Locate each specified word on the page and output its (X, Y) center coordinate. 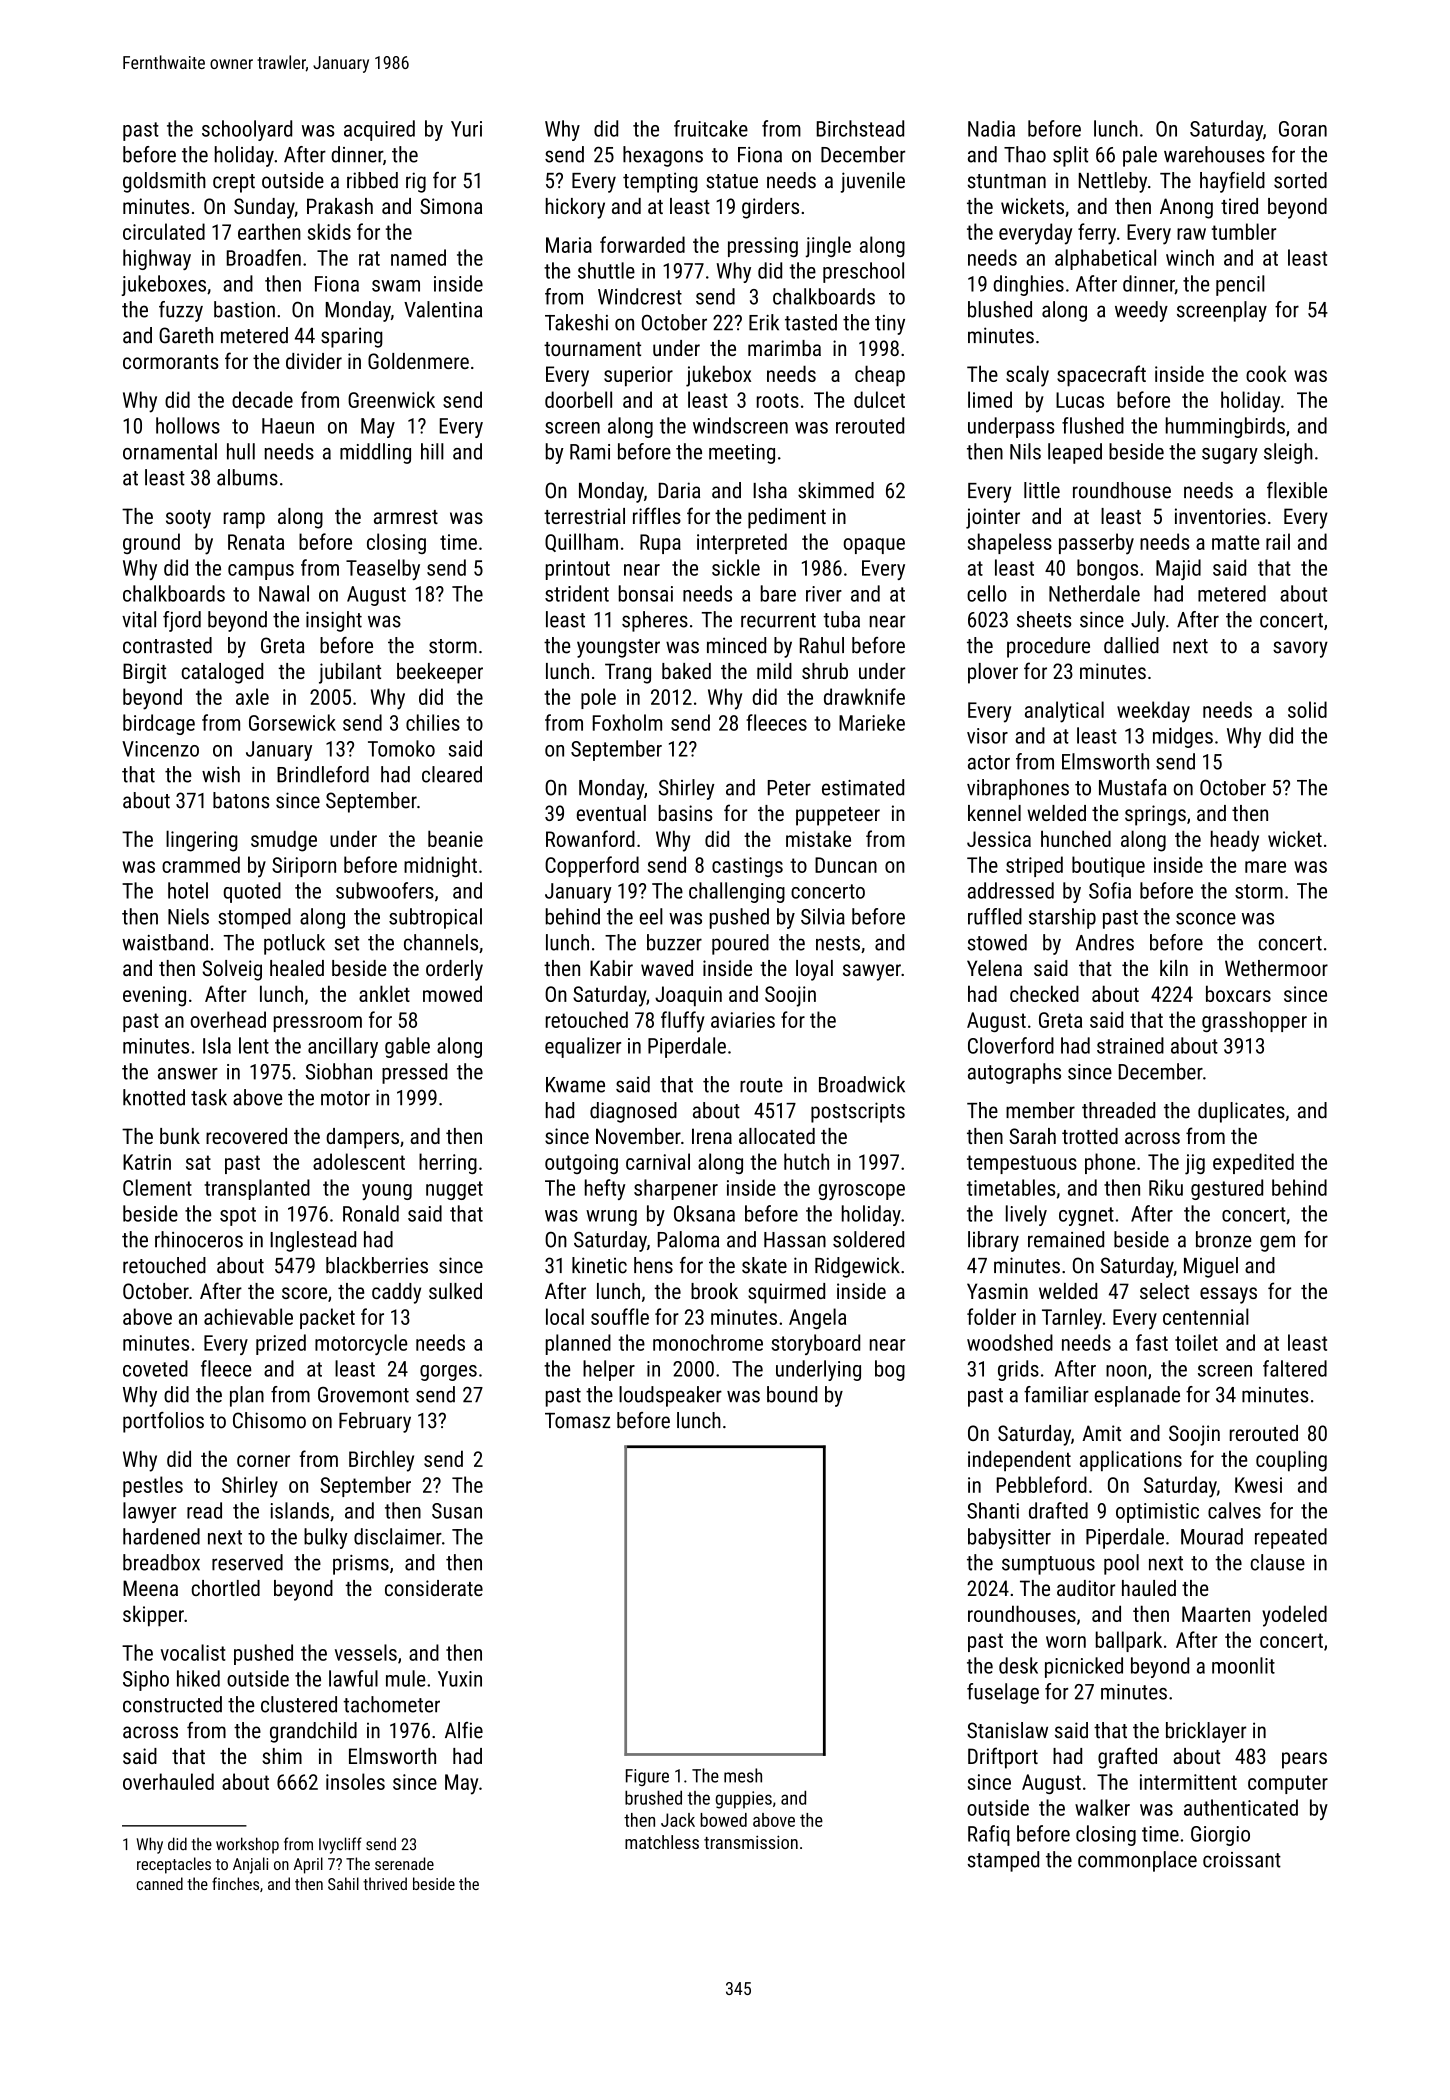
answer (188, 1074)
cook (1266, 373)
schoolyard (247, 130)
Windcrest (640, 296)
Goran (1303, 129)
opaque (874, 546)
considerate (434, 1588)
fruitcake (711, 128)
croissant (1242, 1860)
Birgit (144, 673)
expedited (1253, 1163)
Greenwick (391, 399)
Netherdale (1094, 593)
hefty (605, 1189)
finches (235, 1883)
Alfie (464, 1730)
